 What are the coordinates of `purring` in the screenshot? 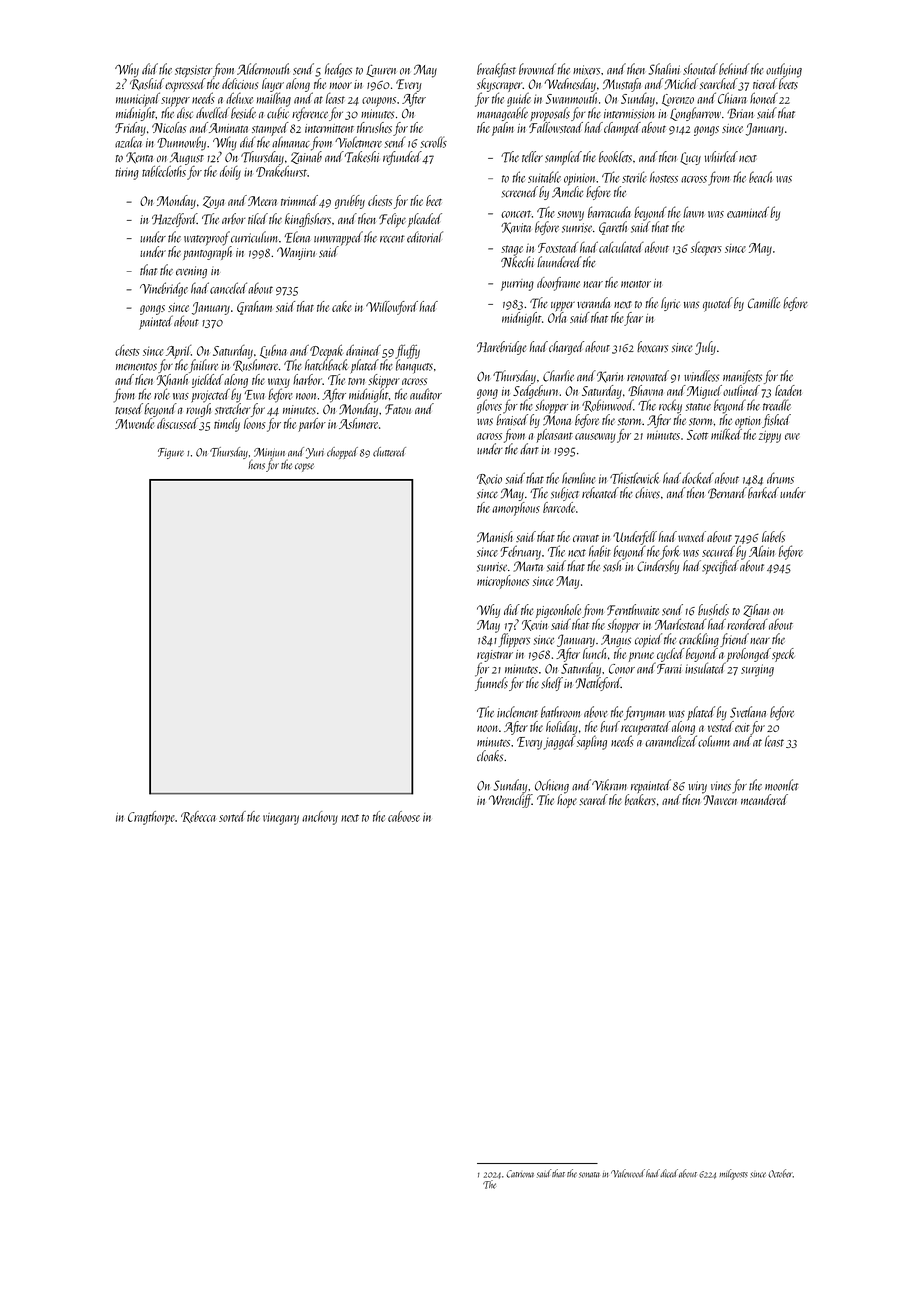 It's located at (517, 285).
